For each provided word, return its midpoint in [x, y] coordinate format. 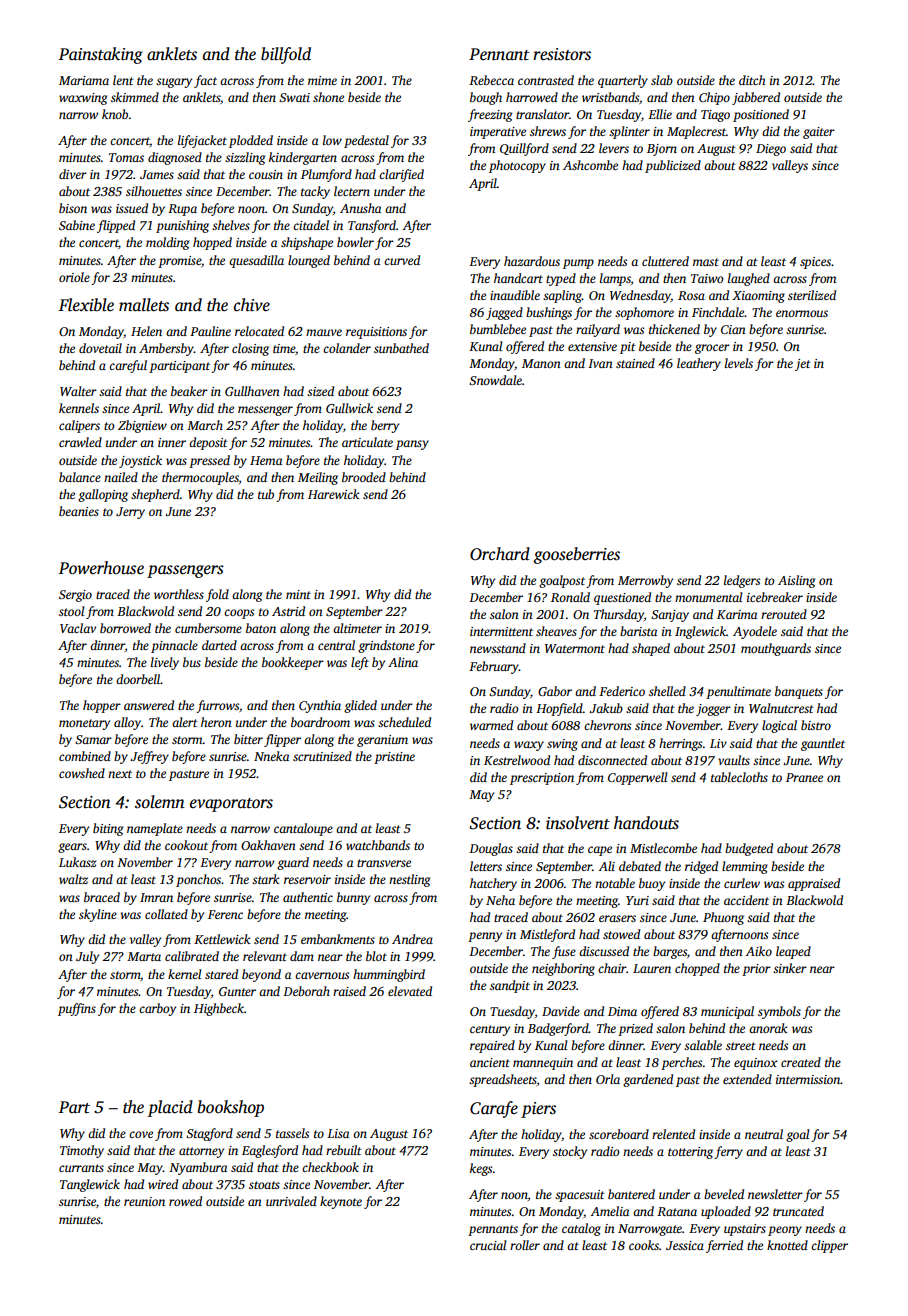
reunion [144, 1201]
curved [402, 260]
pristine [394, 758]
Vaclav [78, 628]
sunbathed [401, 348]
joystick [140, 461]
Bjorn [662, 150]
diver [73, 174]
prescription [542, 779]
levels [739, 363]
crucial [488, 1245]
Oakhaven [268, 845]
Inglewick [700, 632]
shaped [651, 649]
